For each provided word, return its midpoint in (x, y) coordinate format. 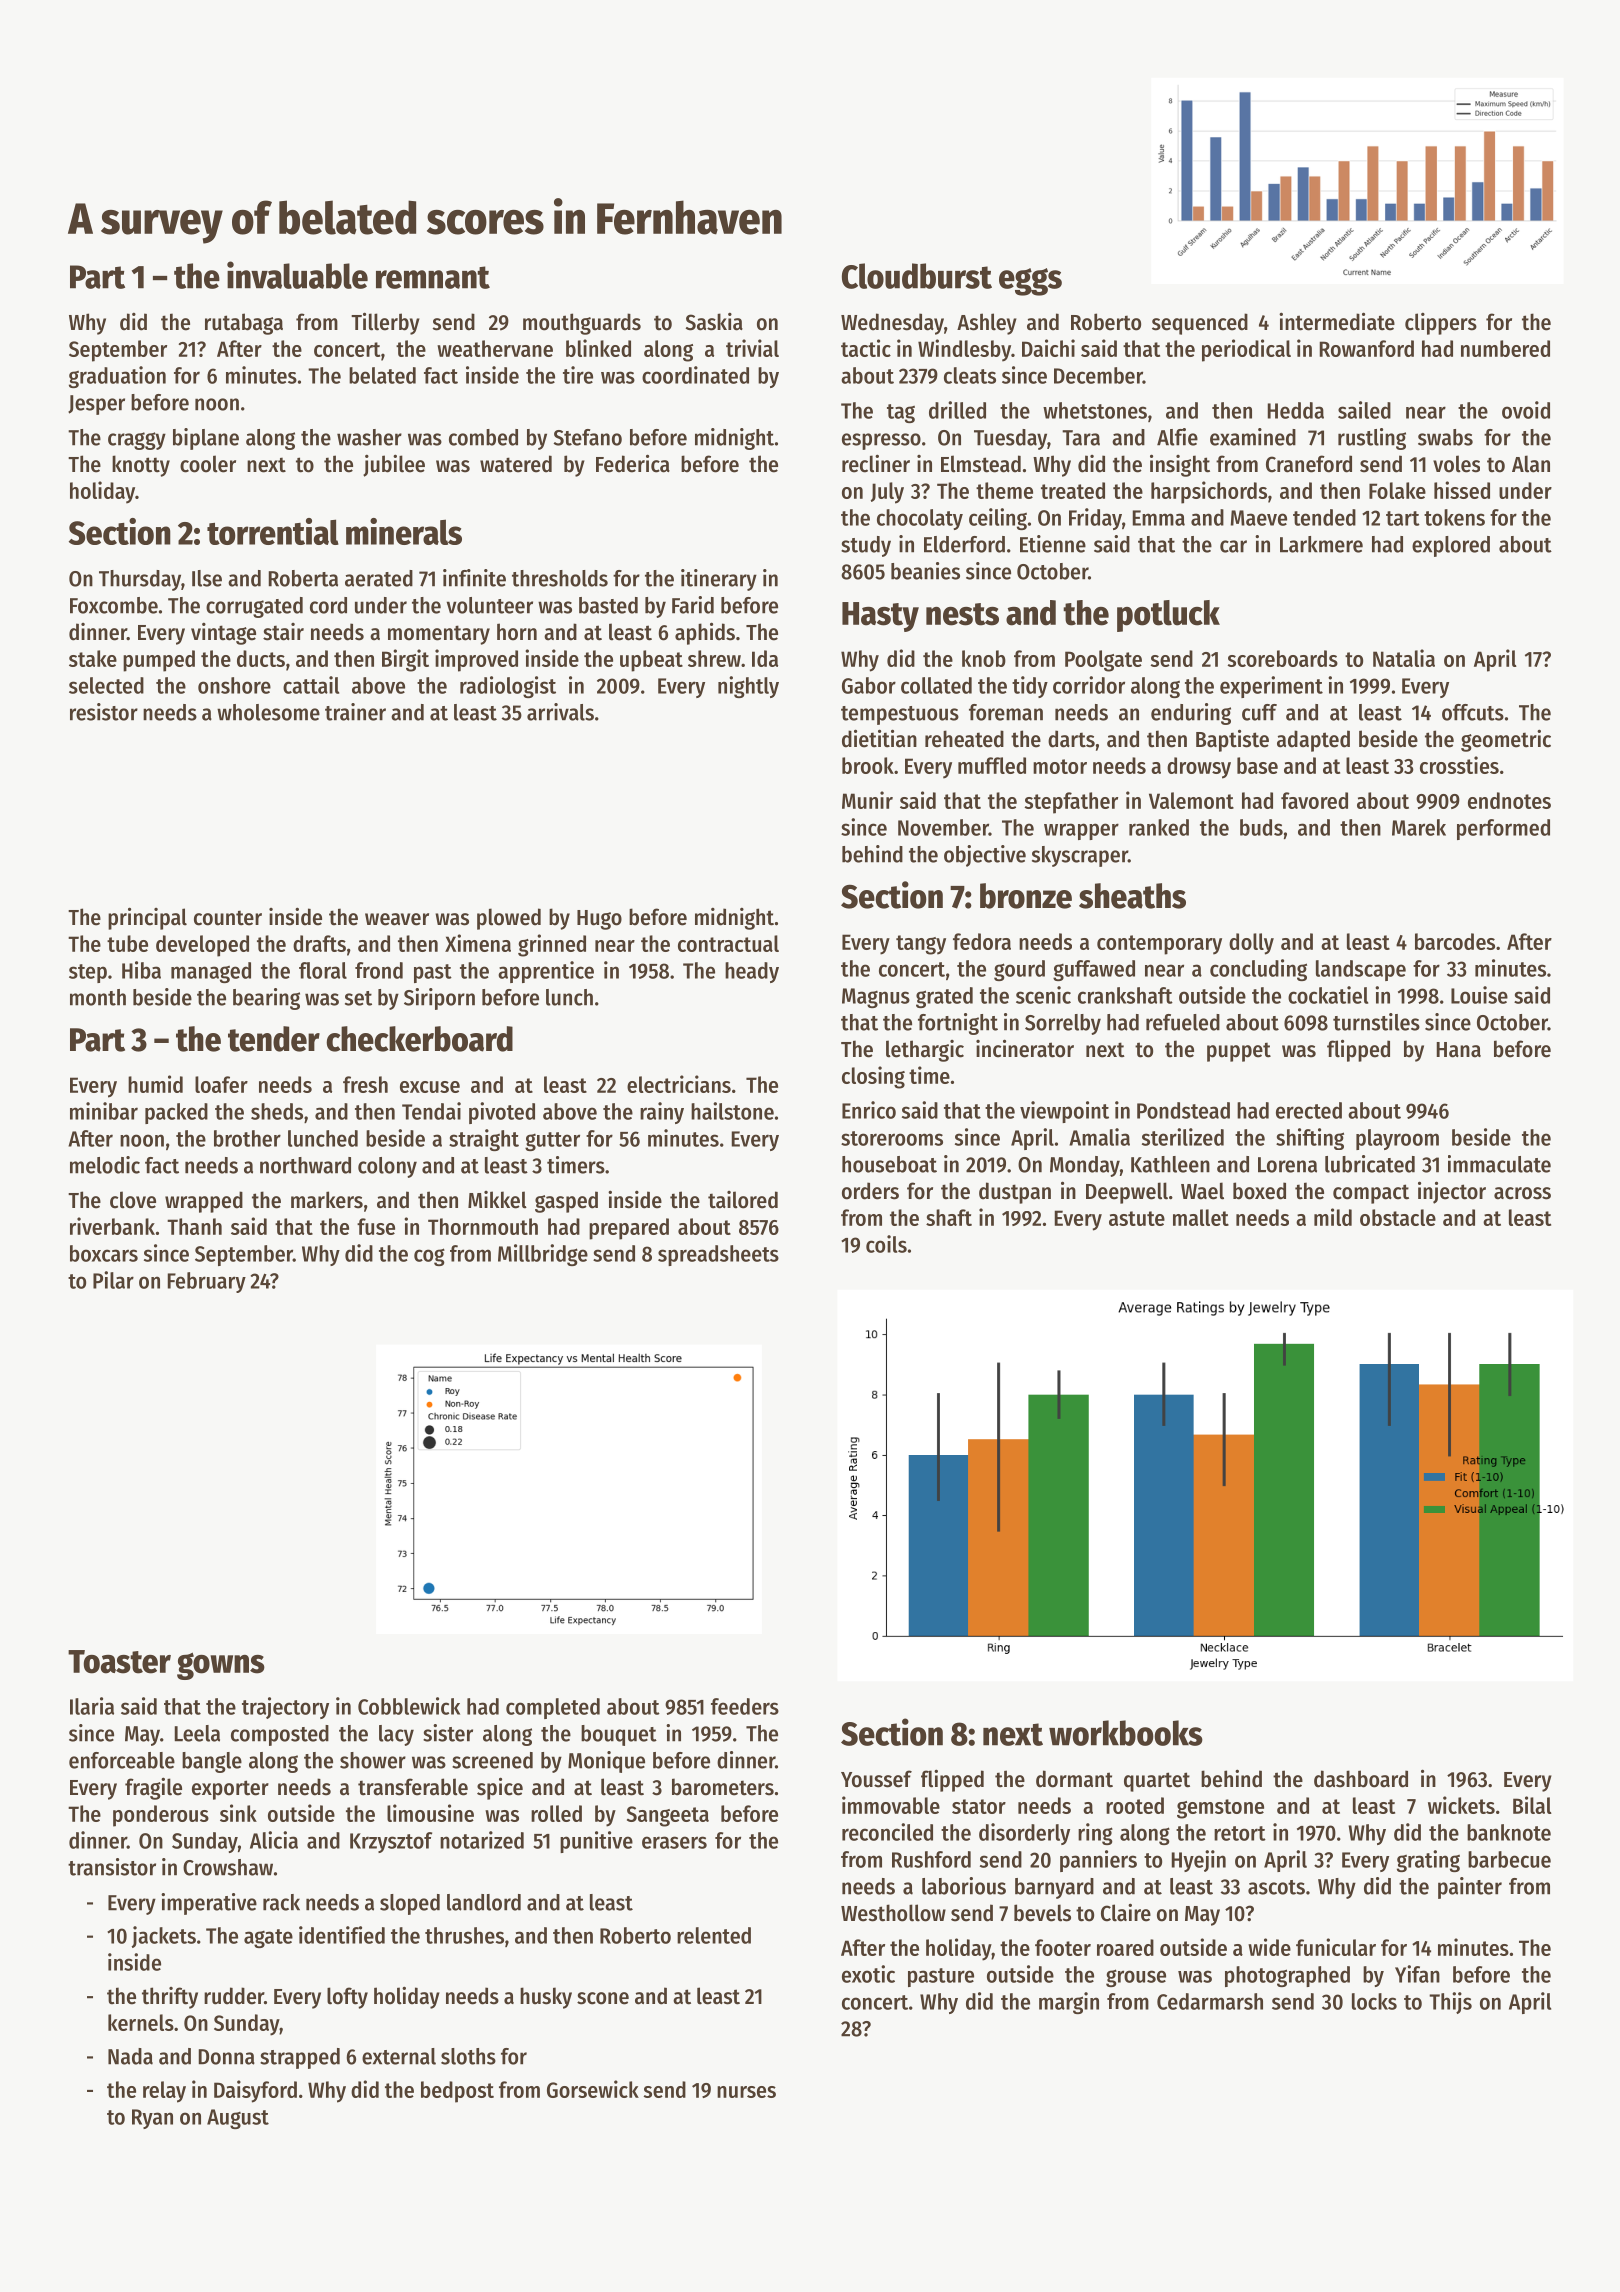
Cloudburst (917, 276)
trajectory (285, 1708)
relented (714, 1935)
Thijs (1450, 2003)
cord (328, 605)
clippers (1441, 324)
